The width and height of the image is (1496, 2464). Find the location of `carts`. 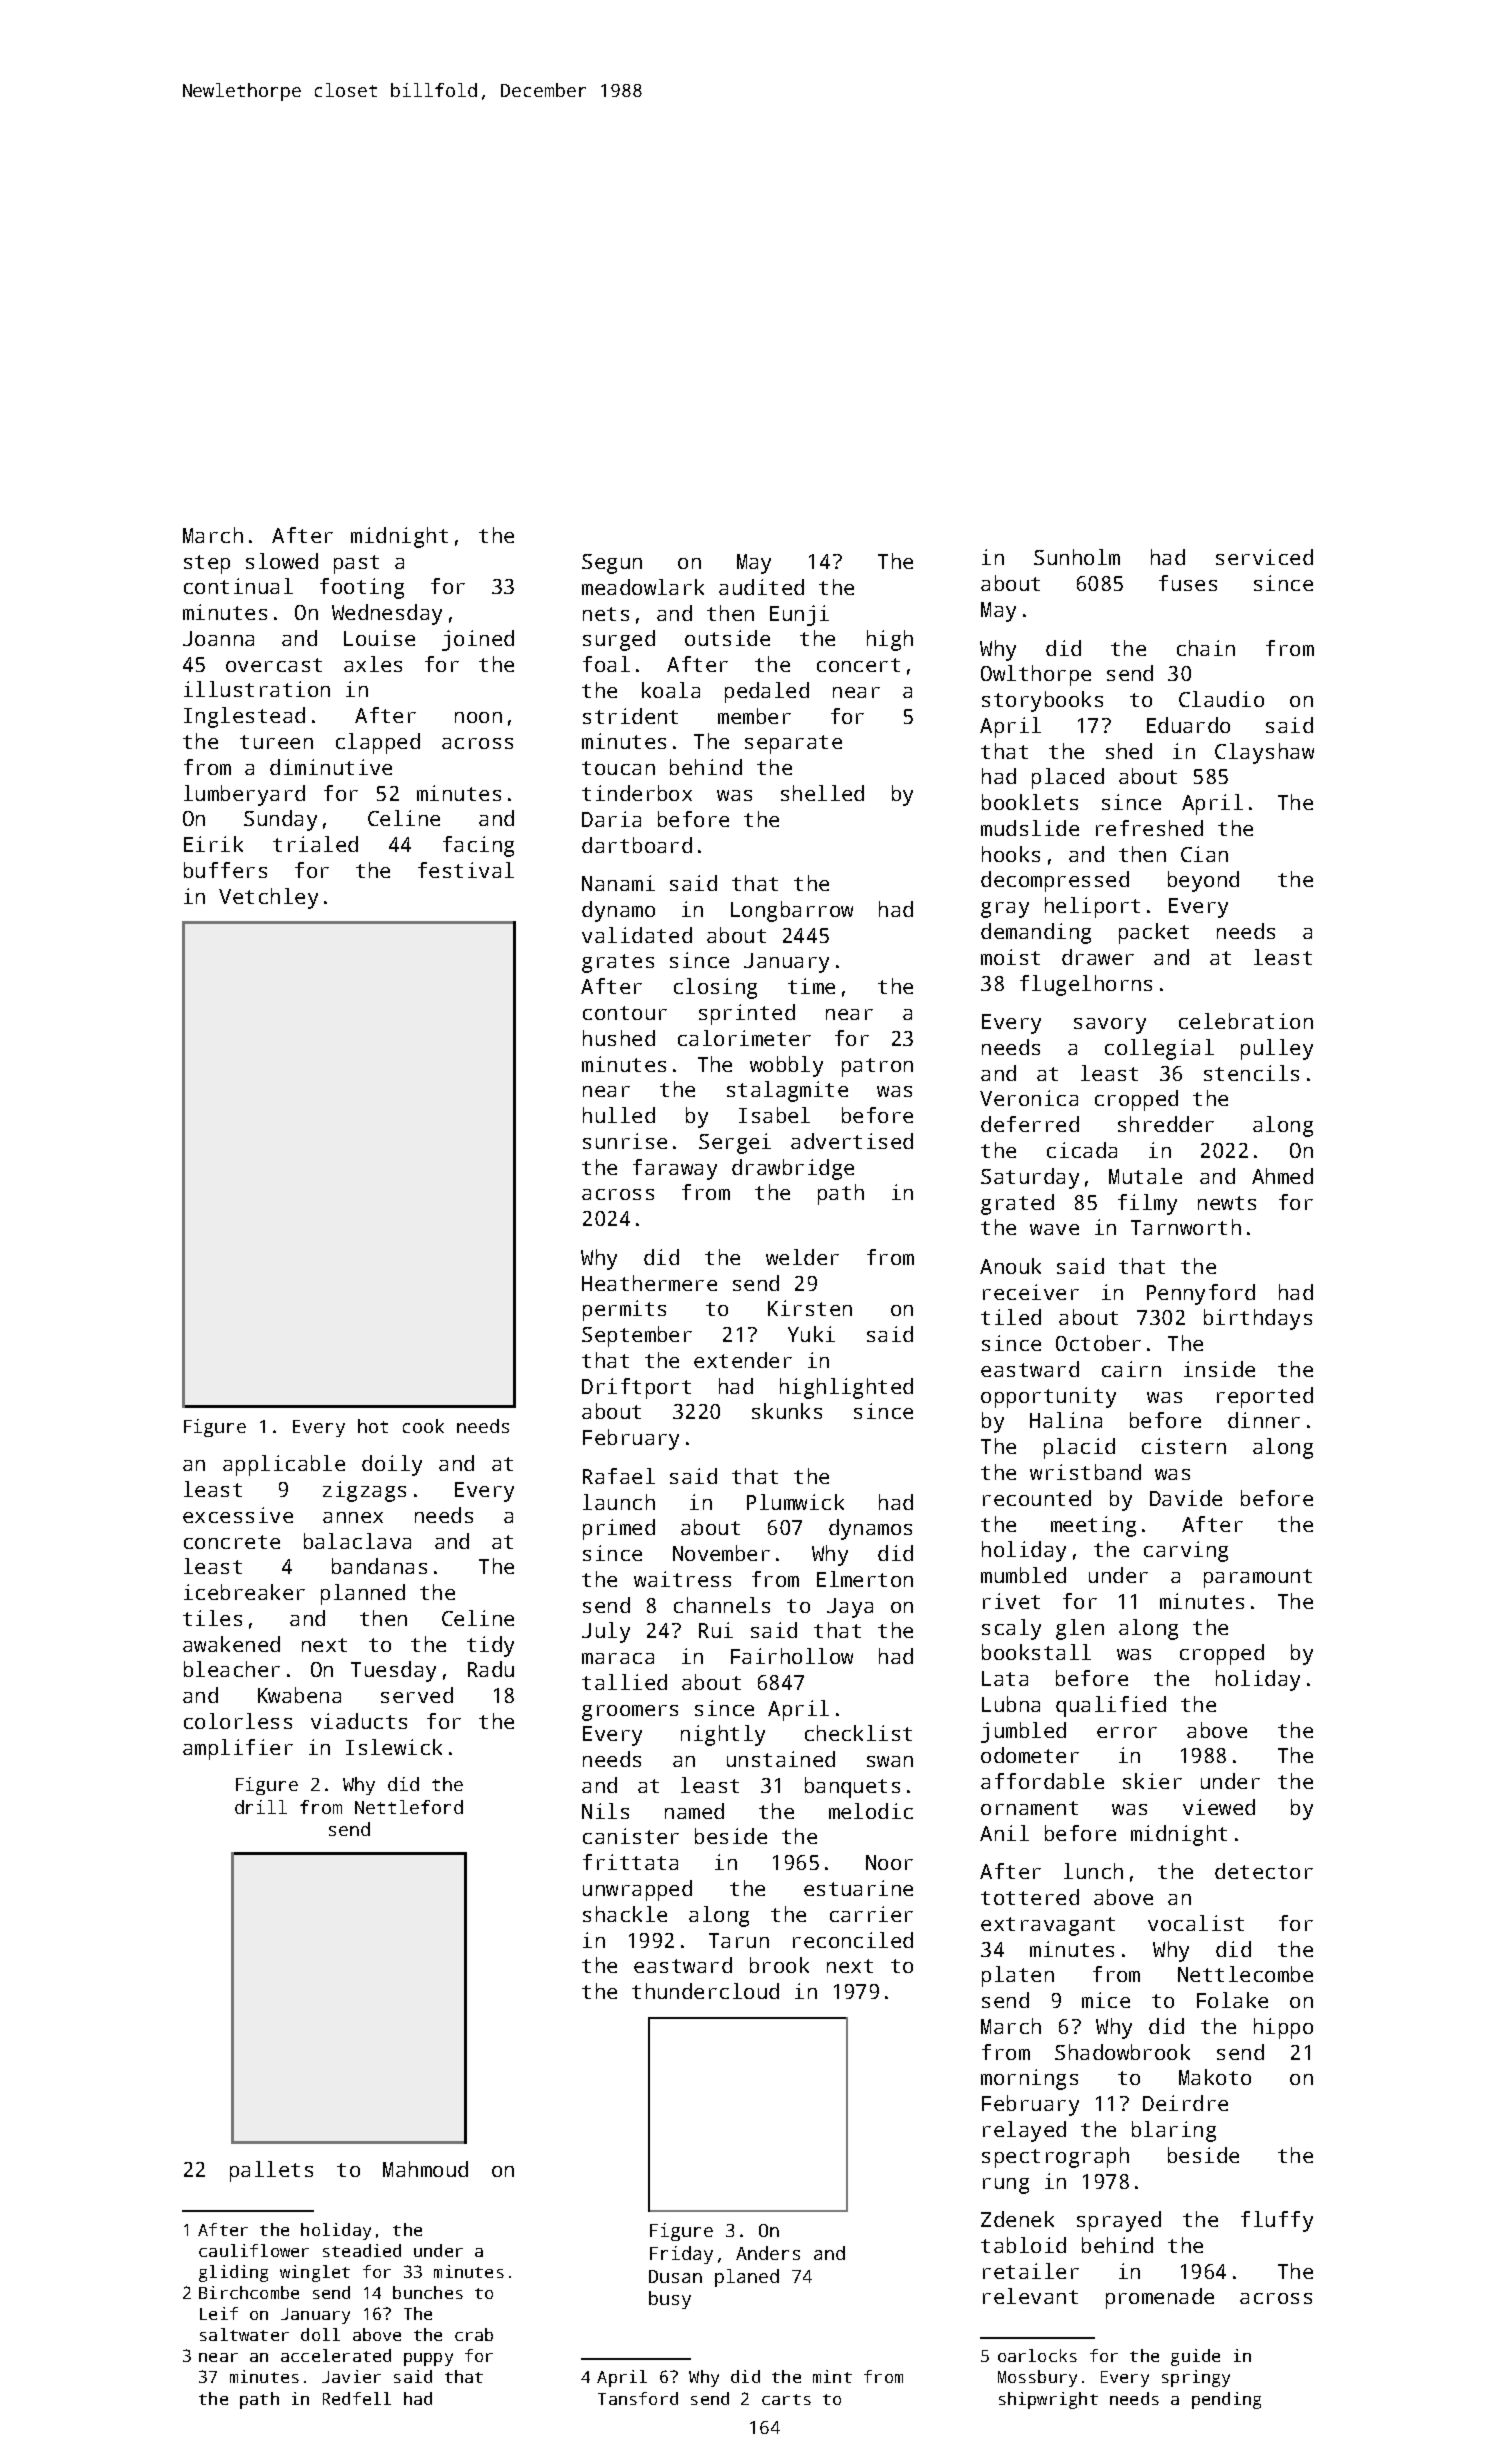

carts is located at coordinates (786, 2399).
